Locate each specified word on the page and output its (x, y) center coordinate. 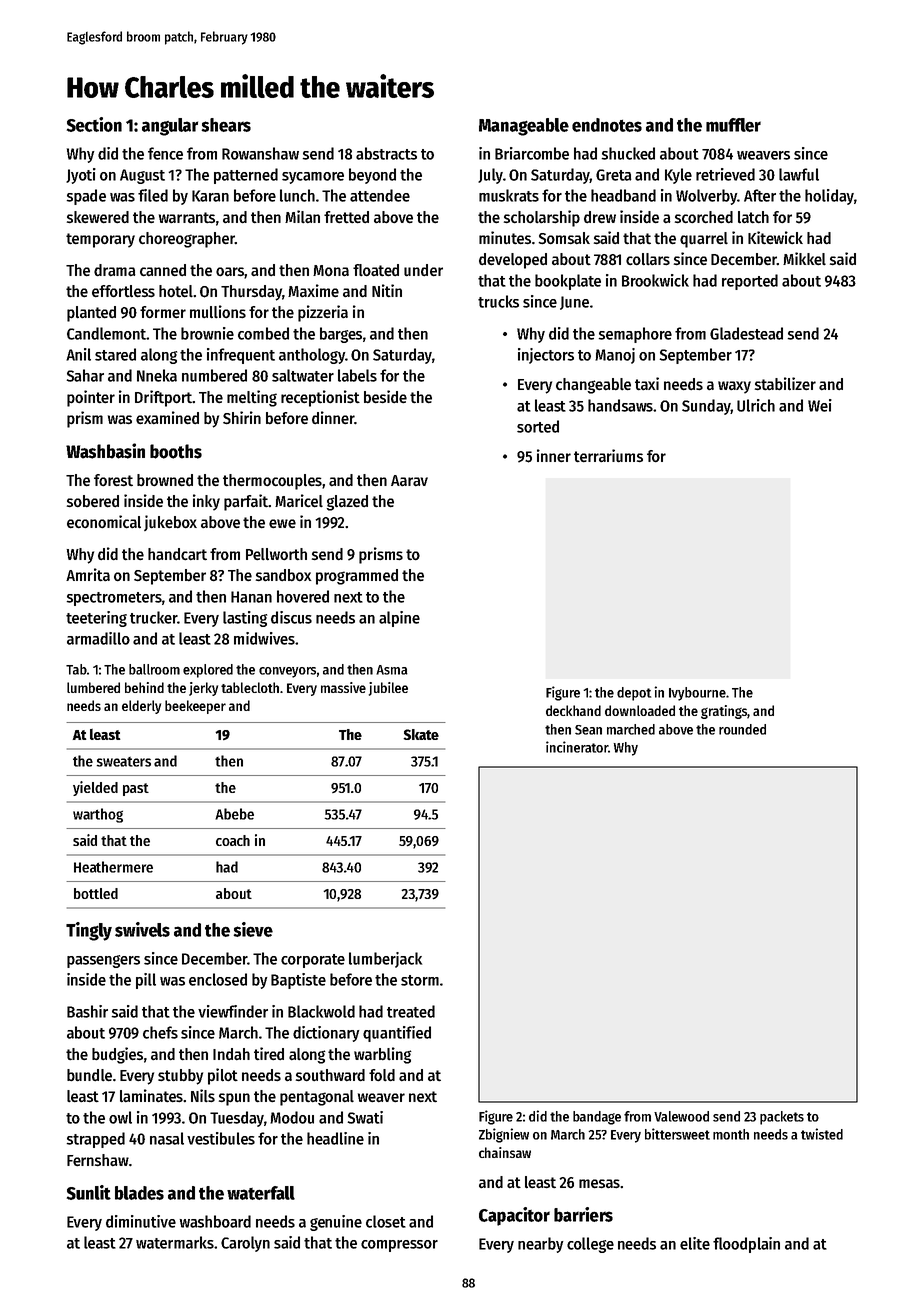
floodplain (746, 1245)
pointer (91, 398)
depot (634, 694)
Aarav (409, 480)
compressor (399, 1246)
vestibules (221, 1138)
